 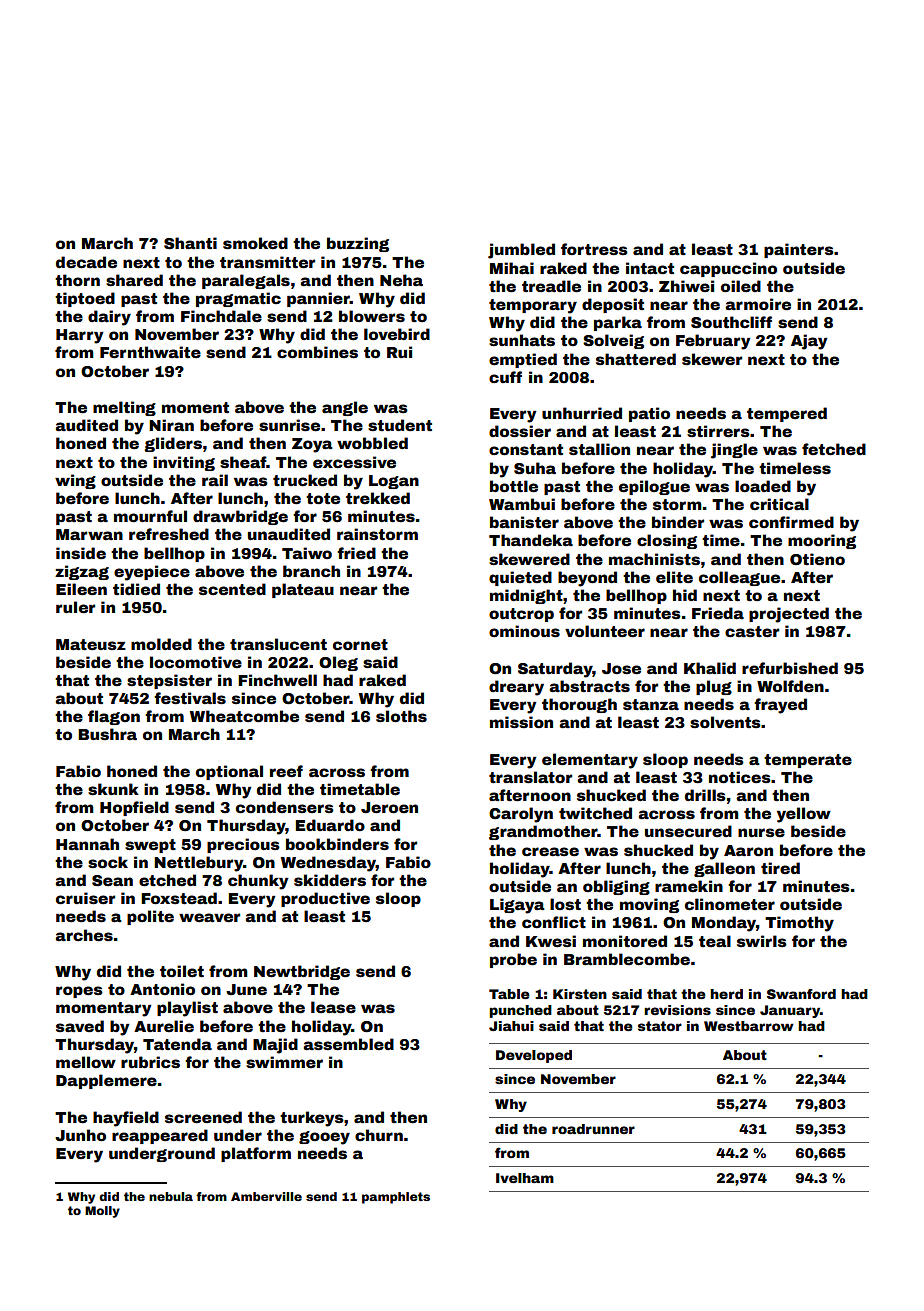 I want to click on midnight, so click(x=526, y=596).
